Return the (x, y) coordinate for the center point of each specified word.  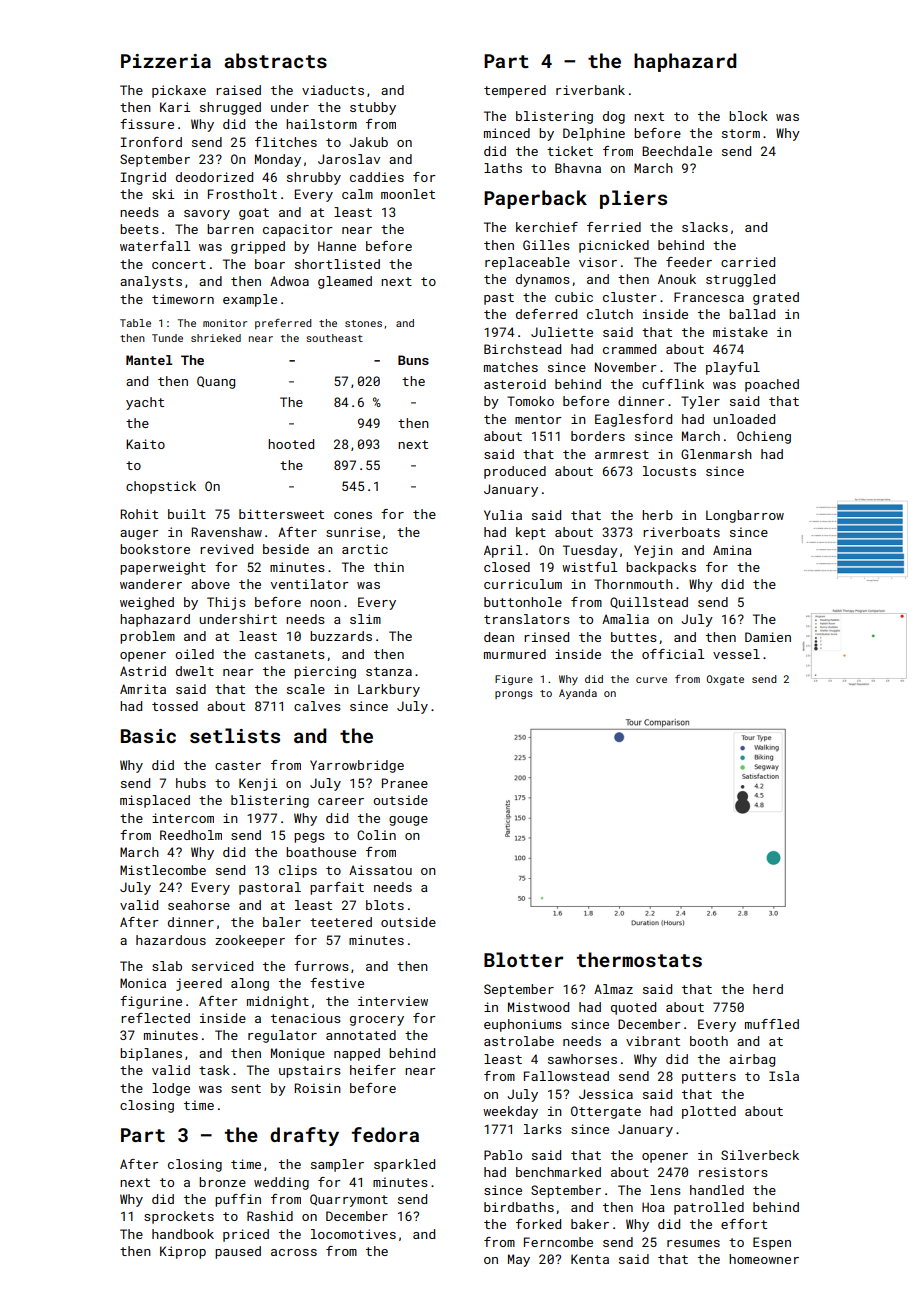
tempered (515, 91)
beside (286, 549)
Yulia (503, 515)
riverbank (590, 90)
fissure (147, 124)
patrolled (709, 1208)
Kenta (590, 1259)
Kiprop (183, 1252)
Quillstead (649, 603)
